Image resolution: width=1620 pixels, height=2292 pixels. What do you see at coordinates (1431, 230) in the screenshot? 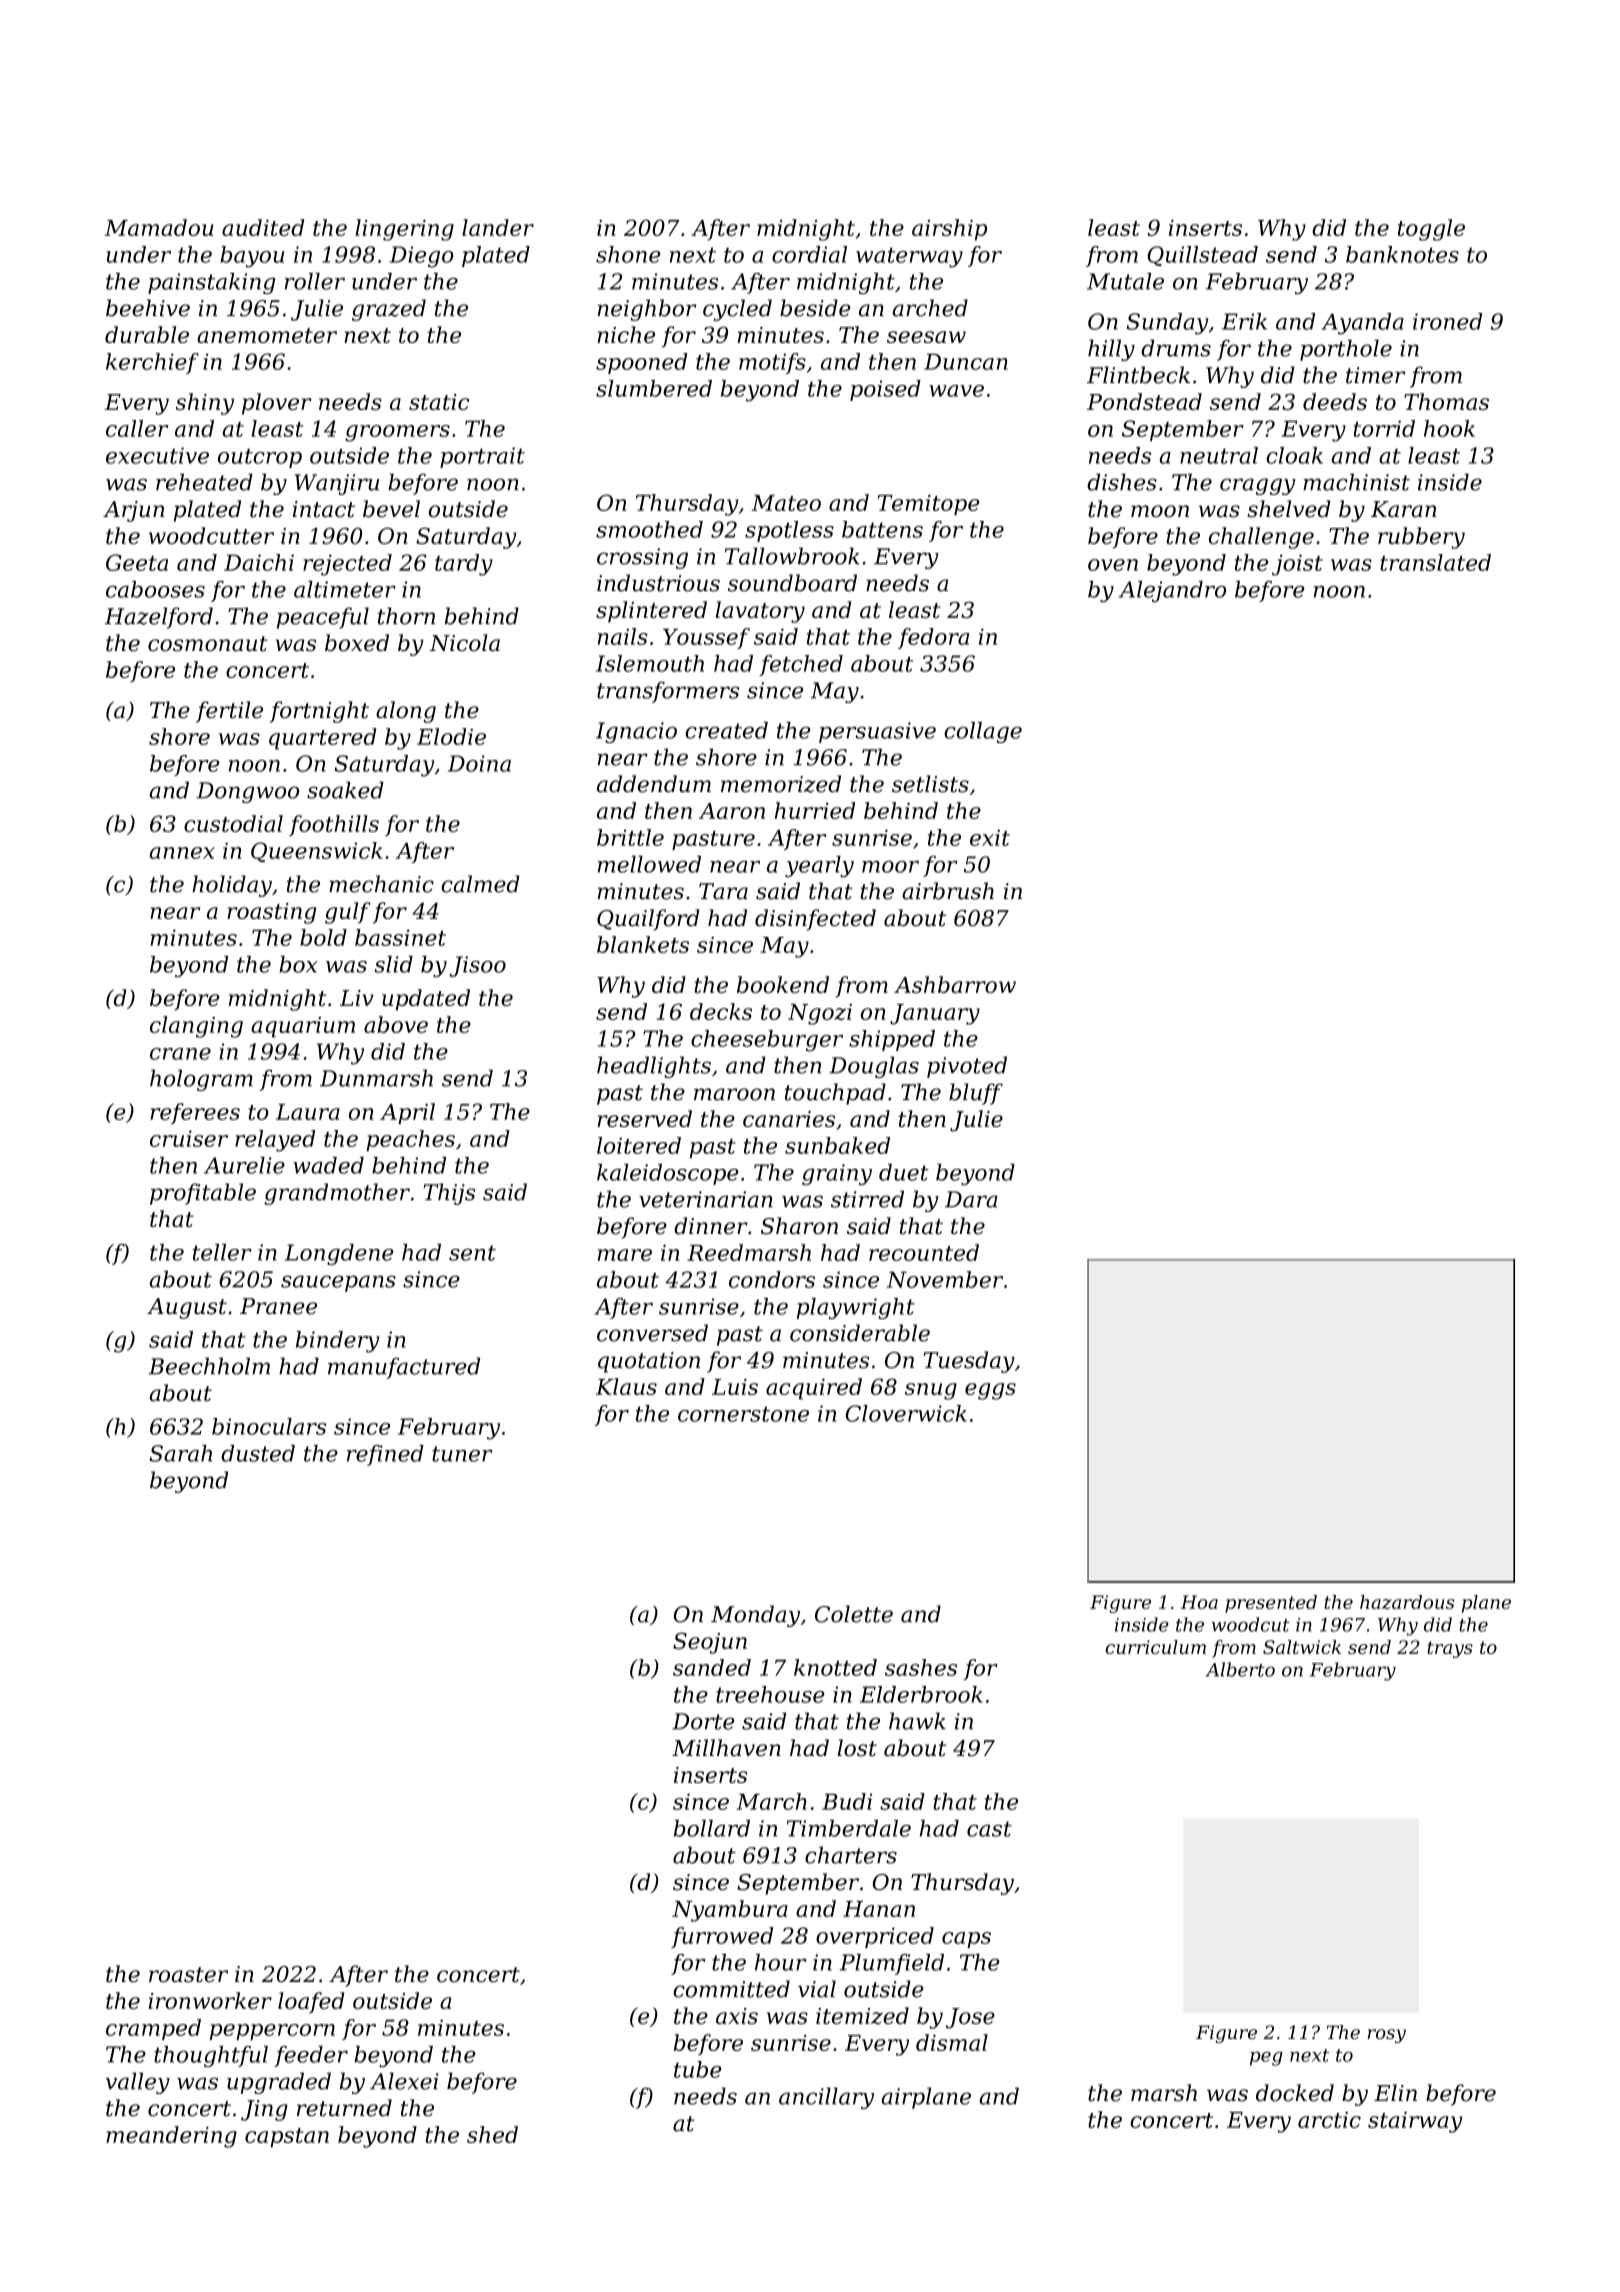
I see `toggle` at bounding box center [1431, 230].
